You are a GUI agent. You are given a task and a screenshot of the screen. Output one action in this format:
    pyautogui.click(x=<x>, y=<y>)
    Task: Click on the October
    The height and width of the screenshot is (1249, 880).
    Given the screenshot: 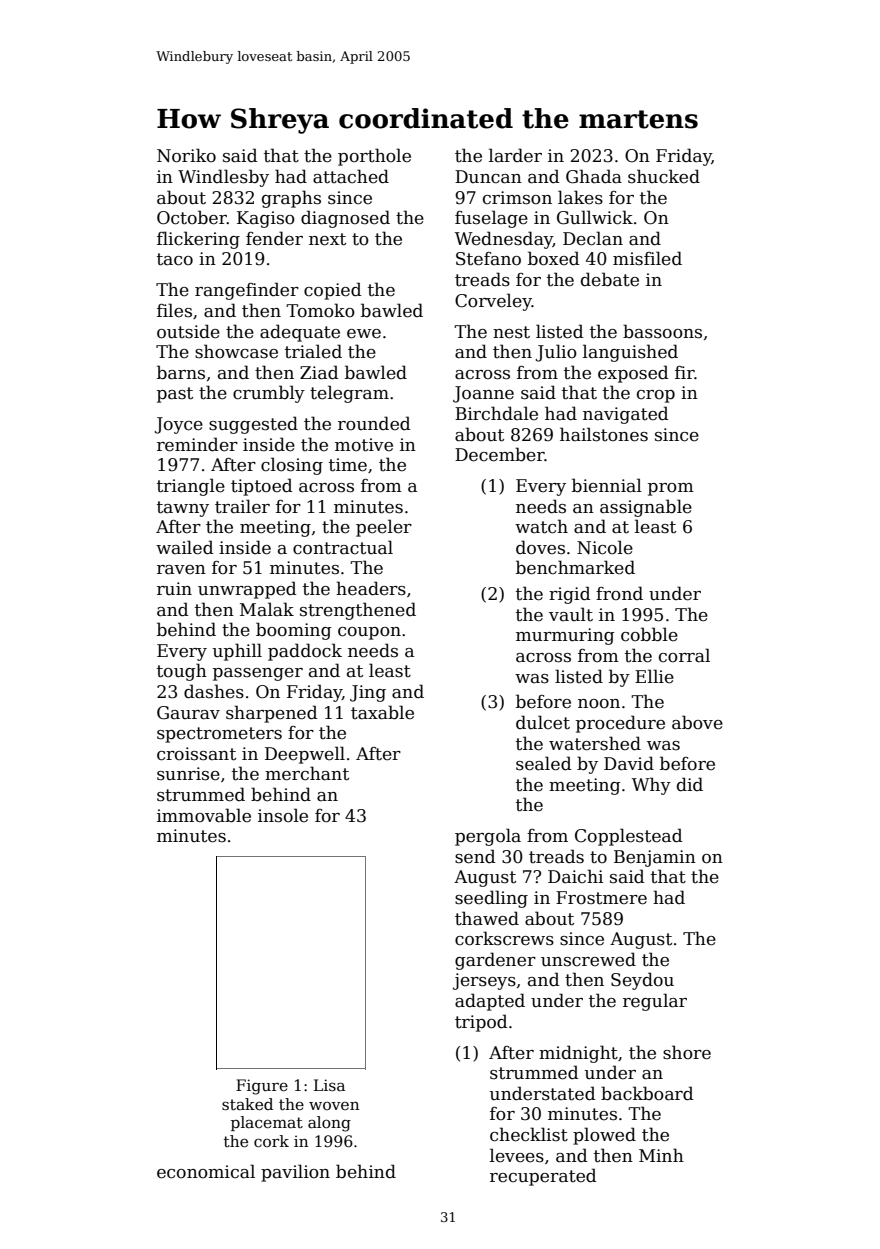 What is the action you would take?
    pyautogui.click(x=192, y=217)
